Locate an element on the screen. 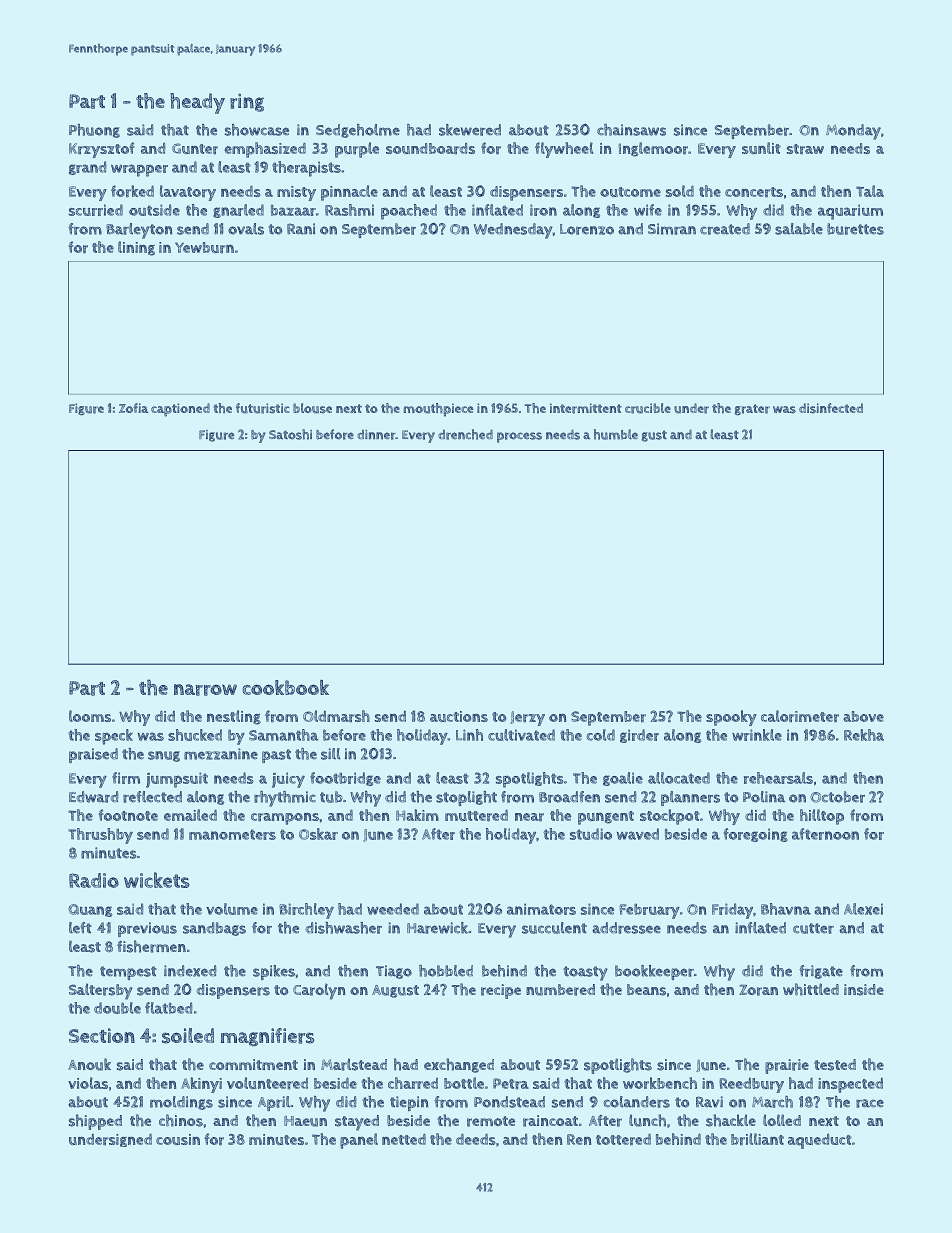 The width and height of the screenshot is (952, 1233). chainsaws is located at coordinates (631, 130).
